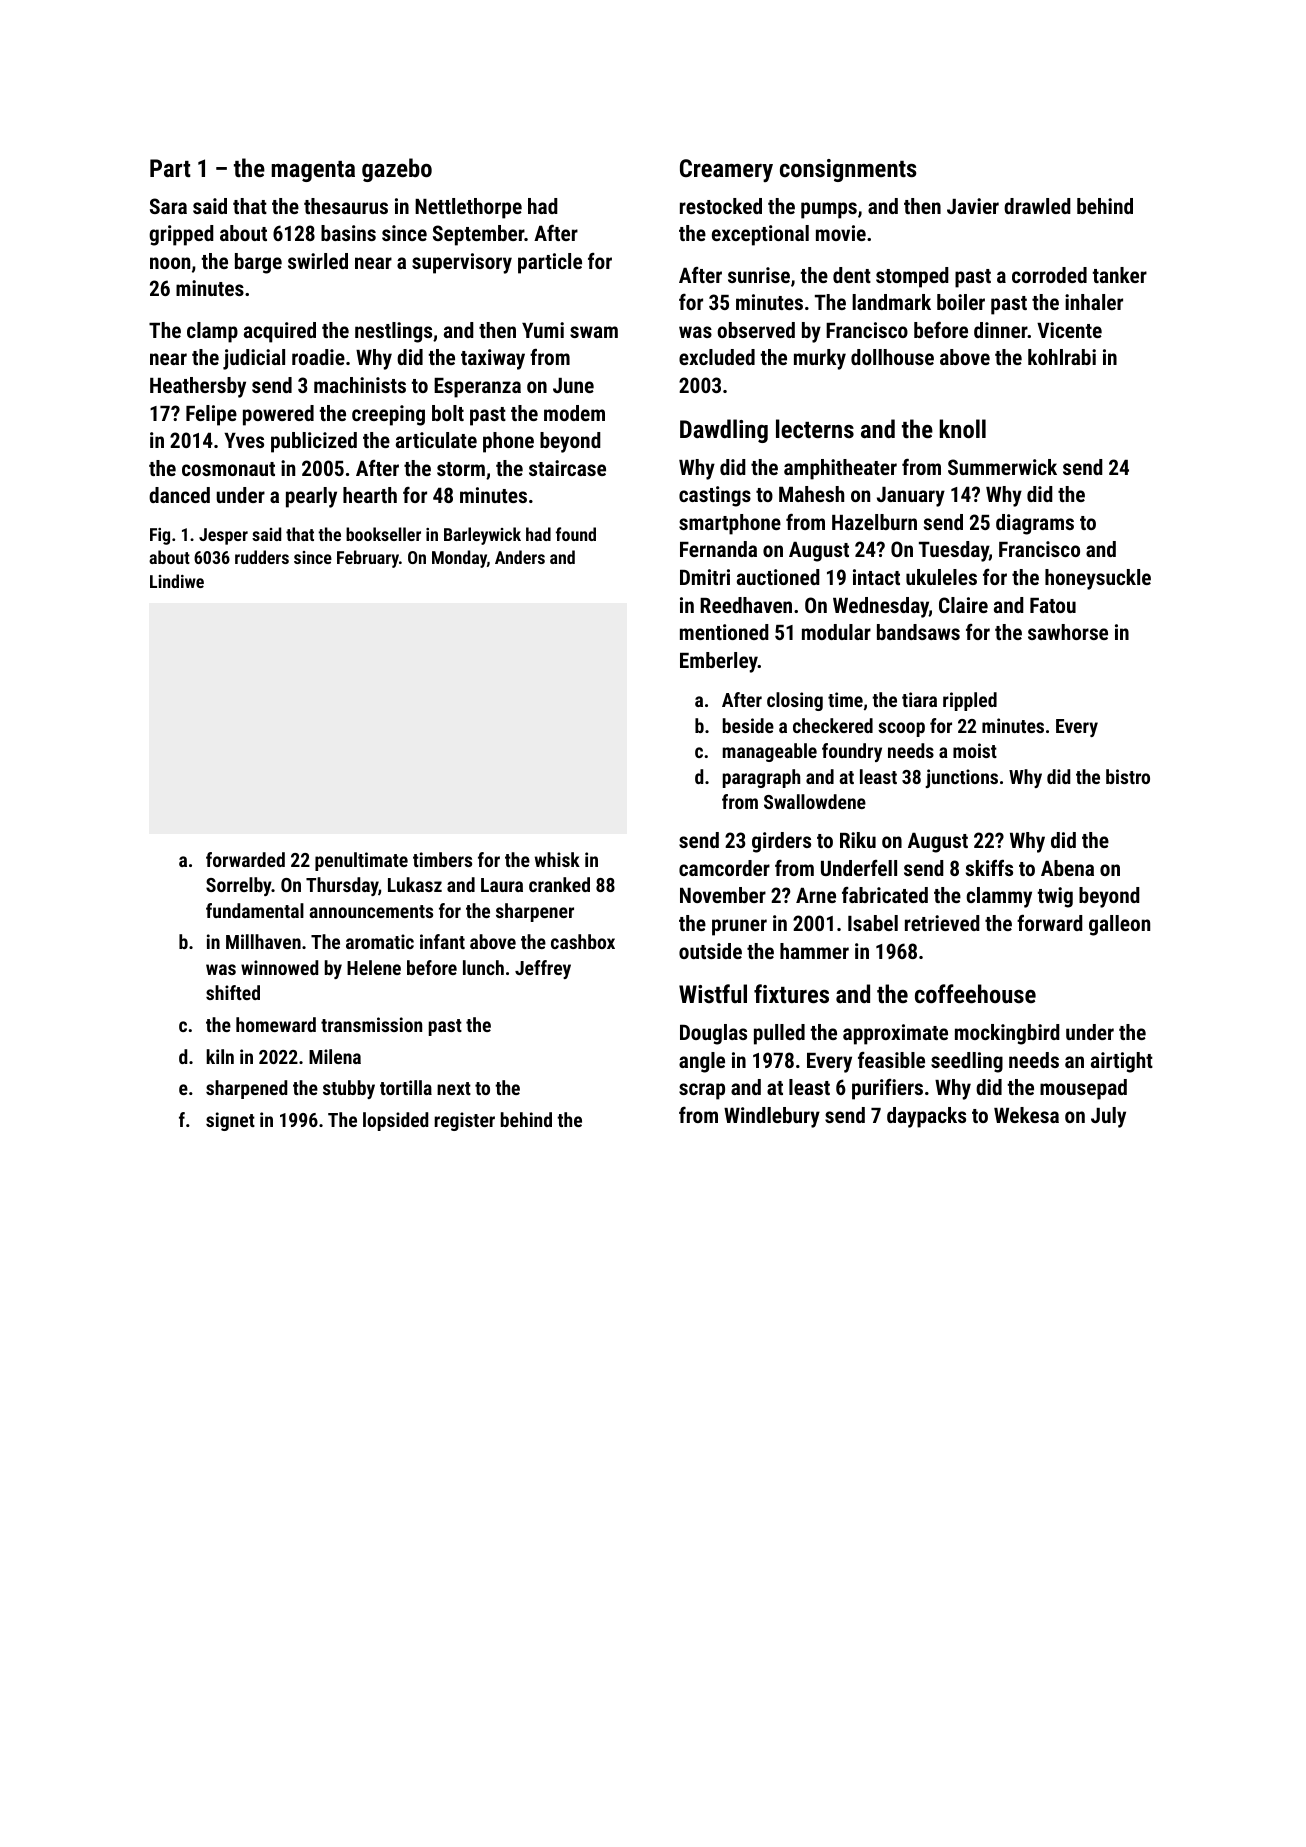  I want to click on Fernanda, so click(718, 549).
